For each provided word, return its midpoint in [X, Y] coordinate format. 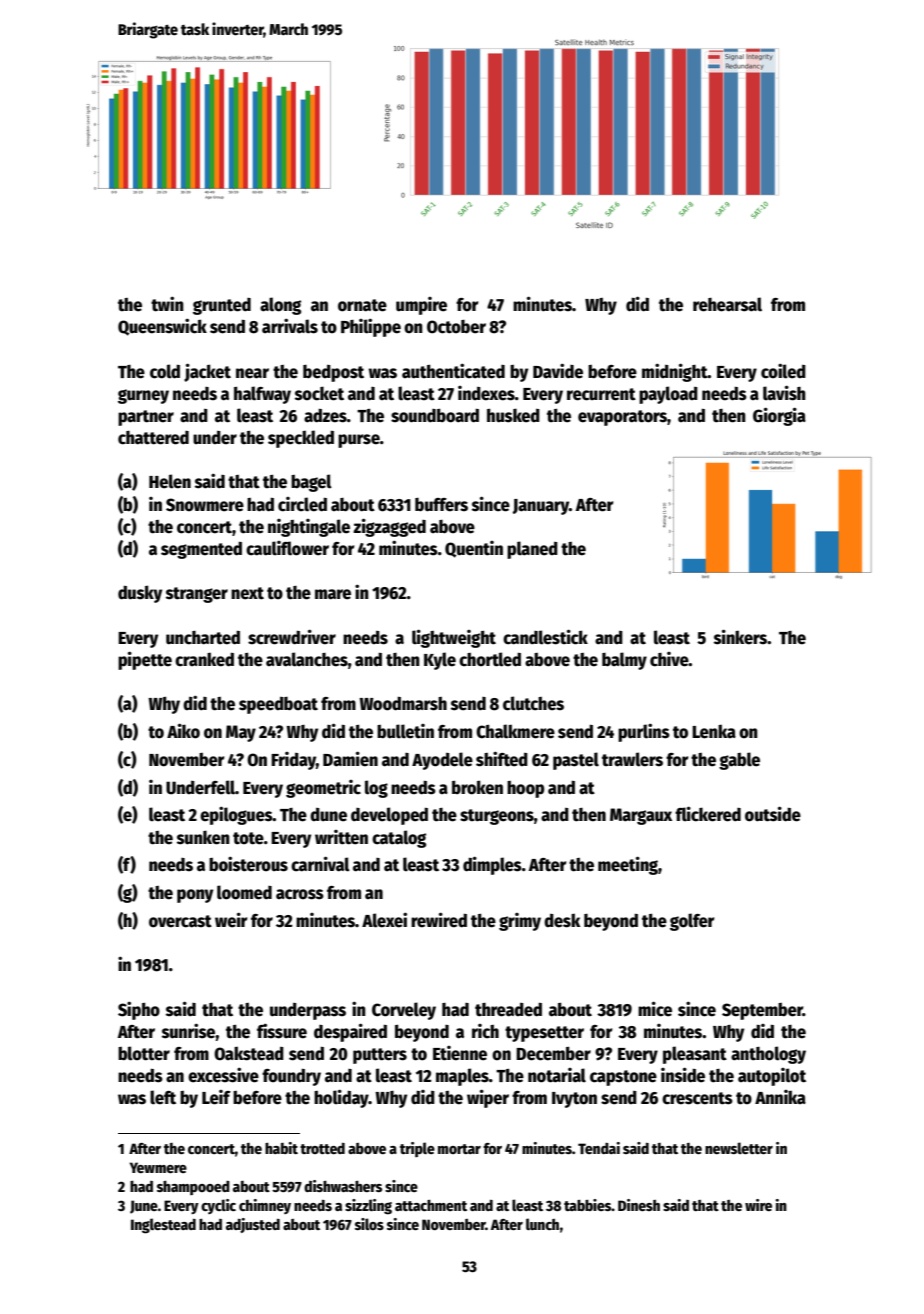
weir [231, 920]
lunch [542, 1224]
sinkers [740, 637]
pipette [145, 660]
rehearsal [727, 304]
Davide [558, 371]
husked [513, 415]
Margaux [641, 816]
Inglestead [163, 1226]
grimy [520, 922]
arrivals [290, 326]
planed [532, 550]
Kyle [440, 661]
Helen [170, 481]
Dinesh [639, 1205]
